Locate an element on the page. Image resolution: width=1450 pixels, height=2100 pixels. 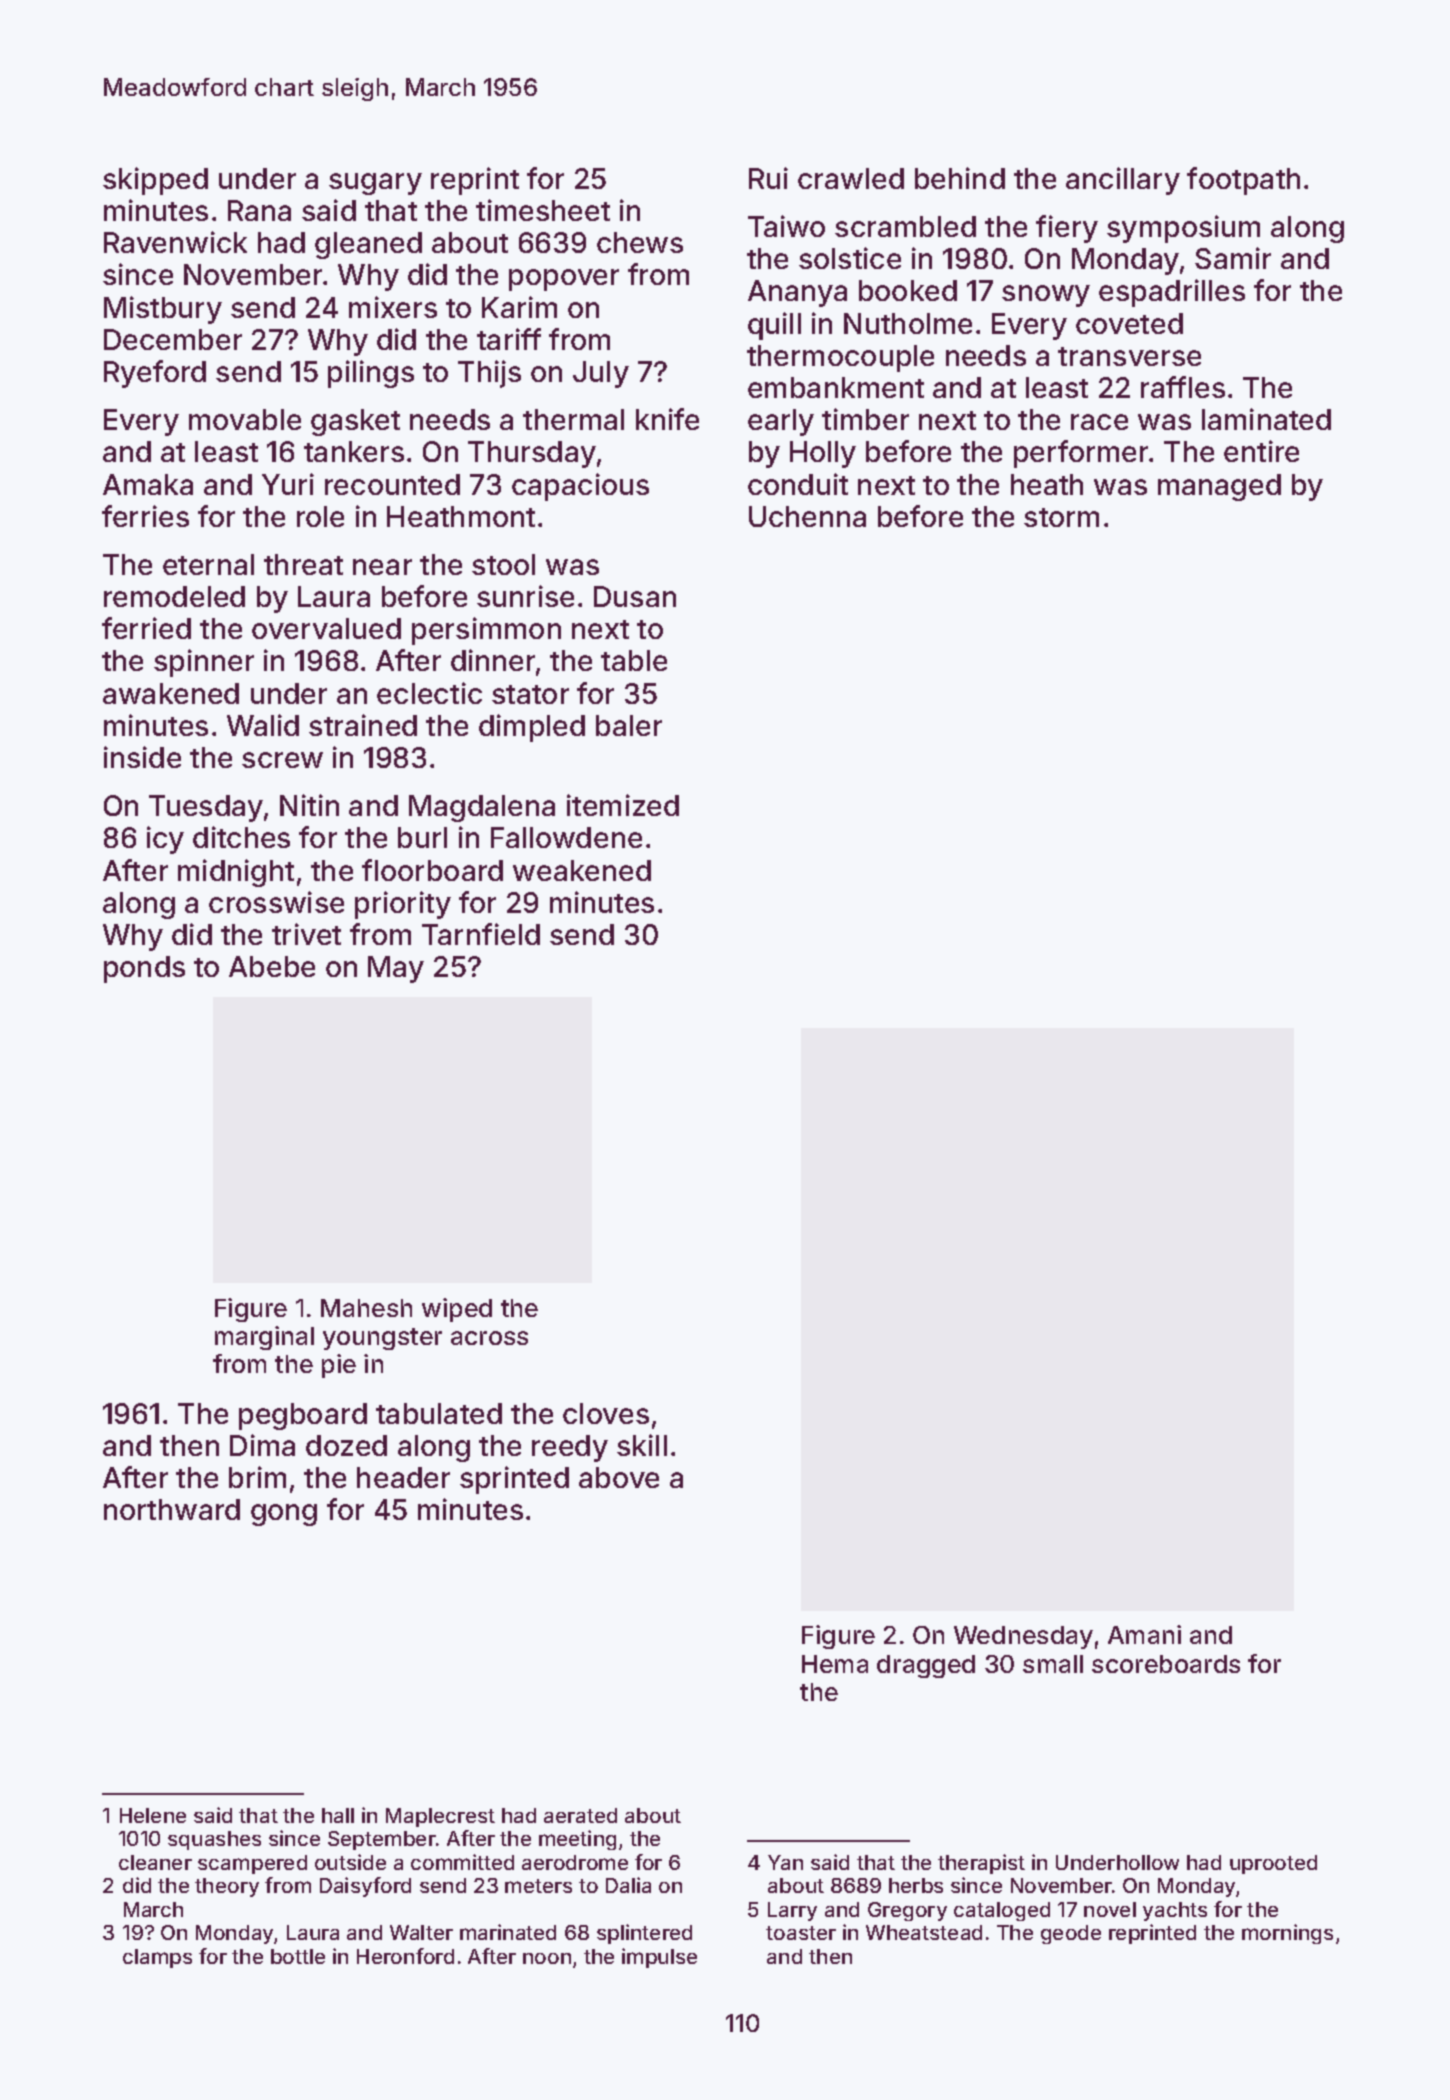
Wednesday is located at coordinates (1023, 1637).
